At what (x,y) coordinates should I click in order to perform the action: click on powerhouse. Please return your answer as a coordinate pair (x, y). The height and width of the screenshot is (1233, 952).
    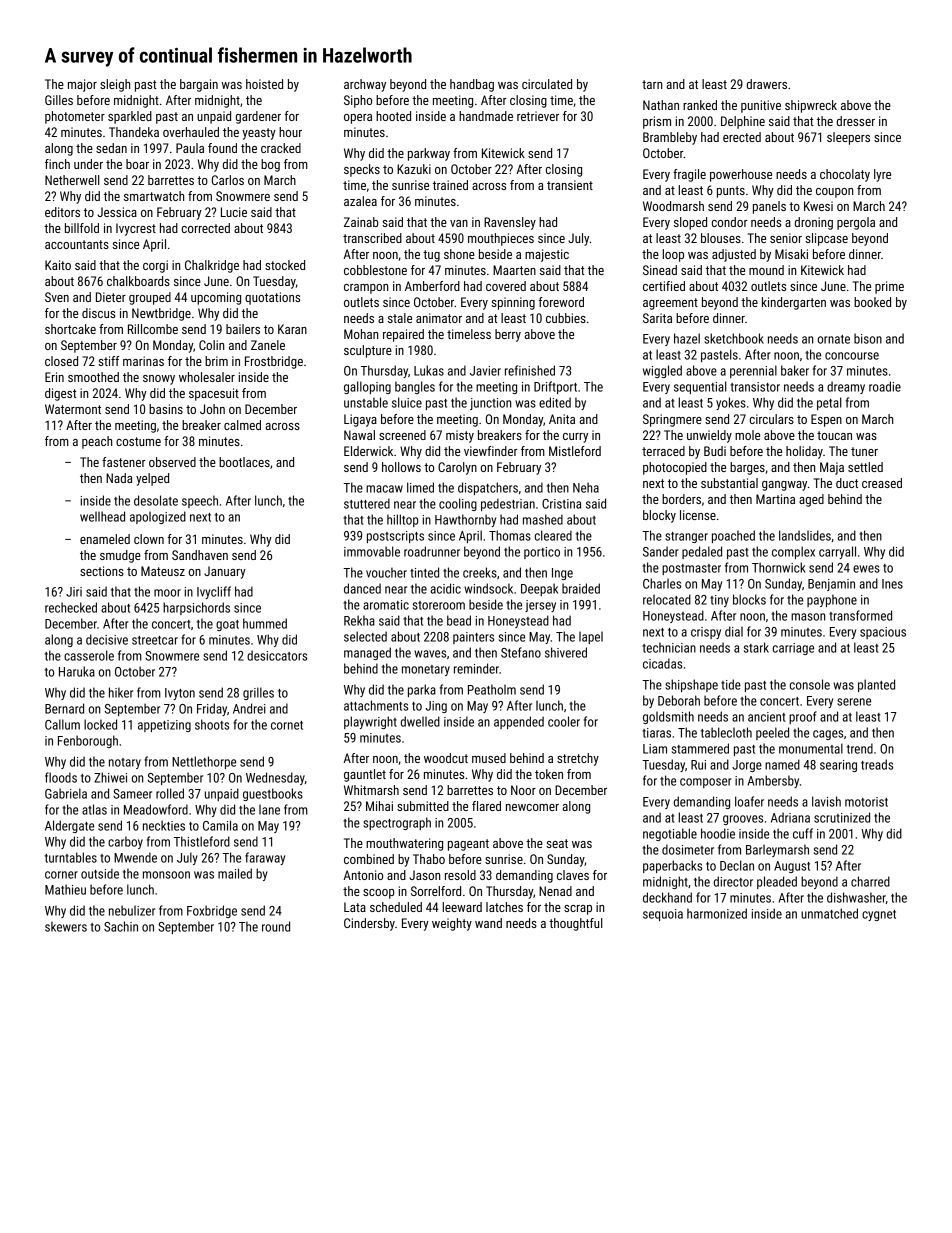
    Looking at the image, I should click on (741, 175).
